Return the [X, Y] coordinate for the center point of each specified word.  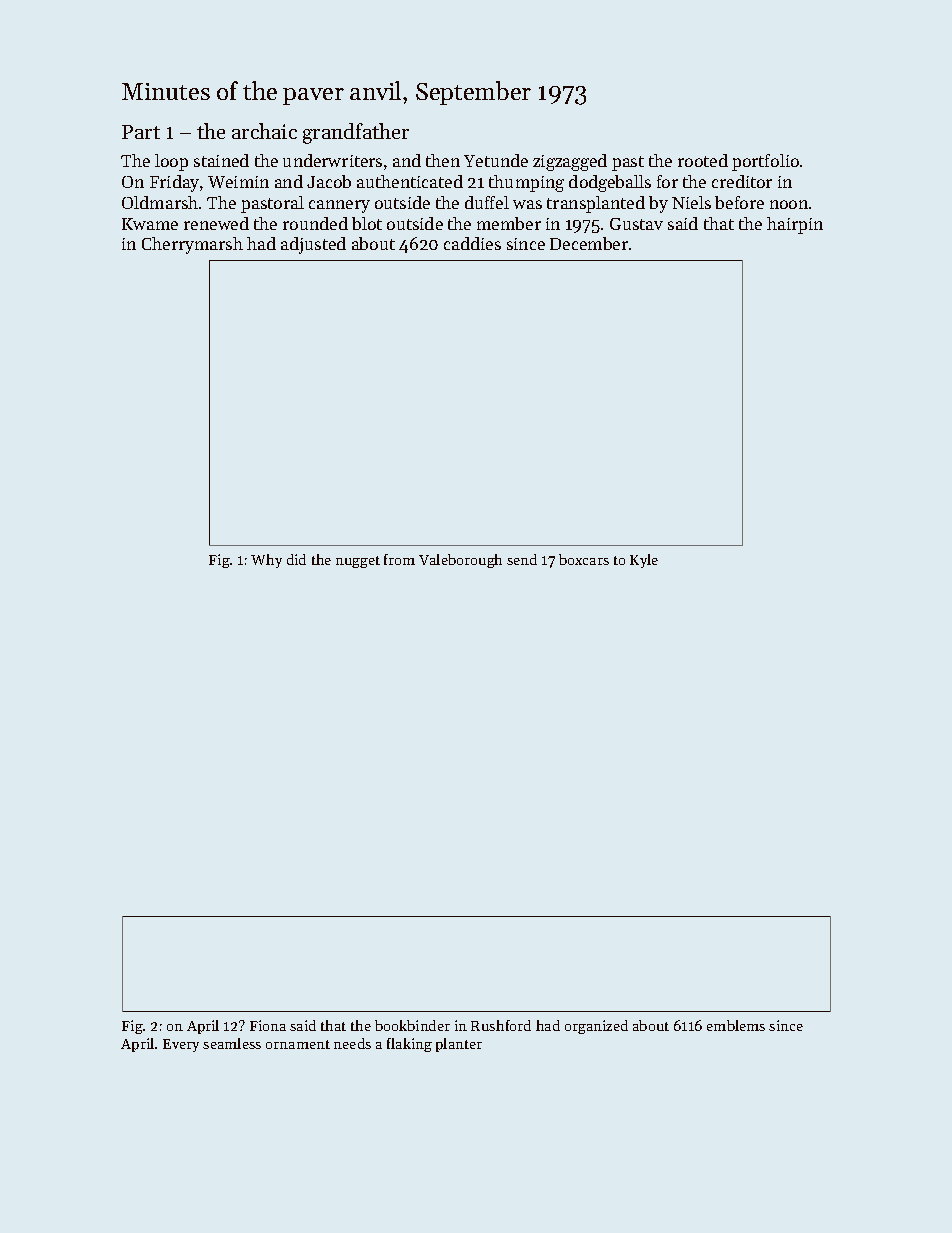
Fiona [268, 1025]
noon [789, 204]
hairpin [795, 225]
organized [596, 1027]
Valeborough [460, 561]
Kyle [644, 561]
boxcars [584, 559]
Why [266, 561]
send [522, 559]
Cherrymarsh [192, 245]
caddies [472, 243]
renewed [216, 223]
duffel [487, 202]
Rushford [501, 1025]
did [296, 559]
